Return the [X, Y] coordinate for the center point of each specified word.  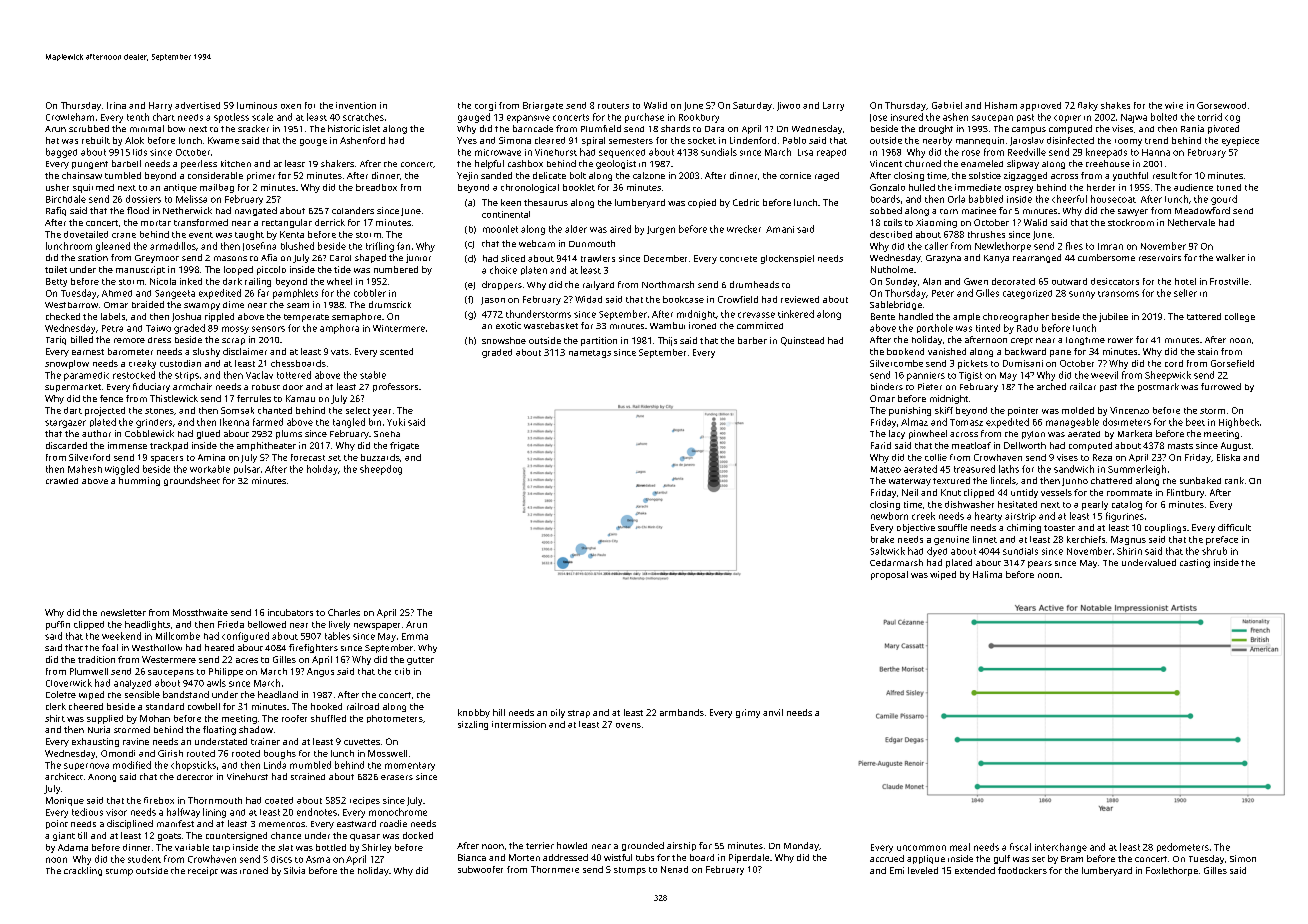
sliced [513, 258]
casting [1195, 563]
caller [936, 246]
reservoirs [1160, 257]
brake [882, 539]
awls [216, 683]
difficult [1234, 527]
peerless [199, 164]
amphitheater [266, 446]
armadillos [173, 246]
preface [1222, 540]
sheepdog [381, 470]
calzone [649, 175]
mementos [282, 824]
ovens [628, 725]
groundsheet [192, 481]
